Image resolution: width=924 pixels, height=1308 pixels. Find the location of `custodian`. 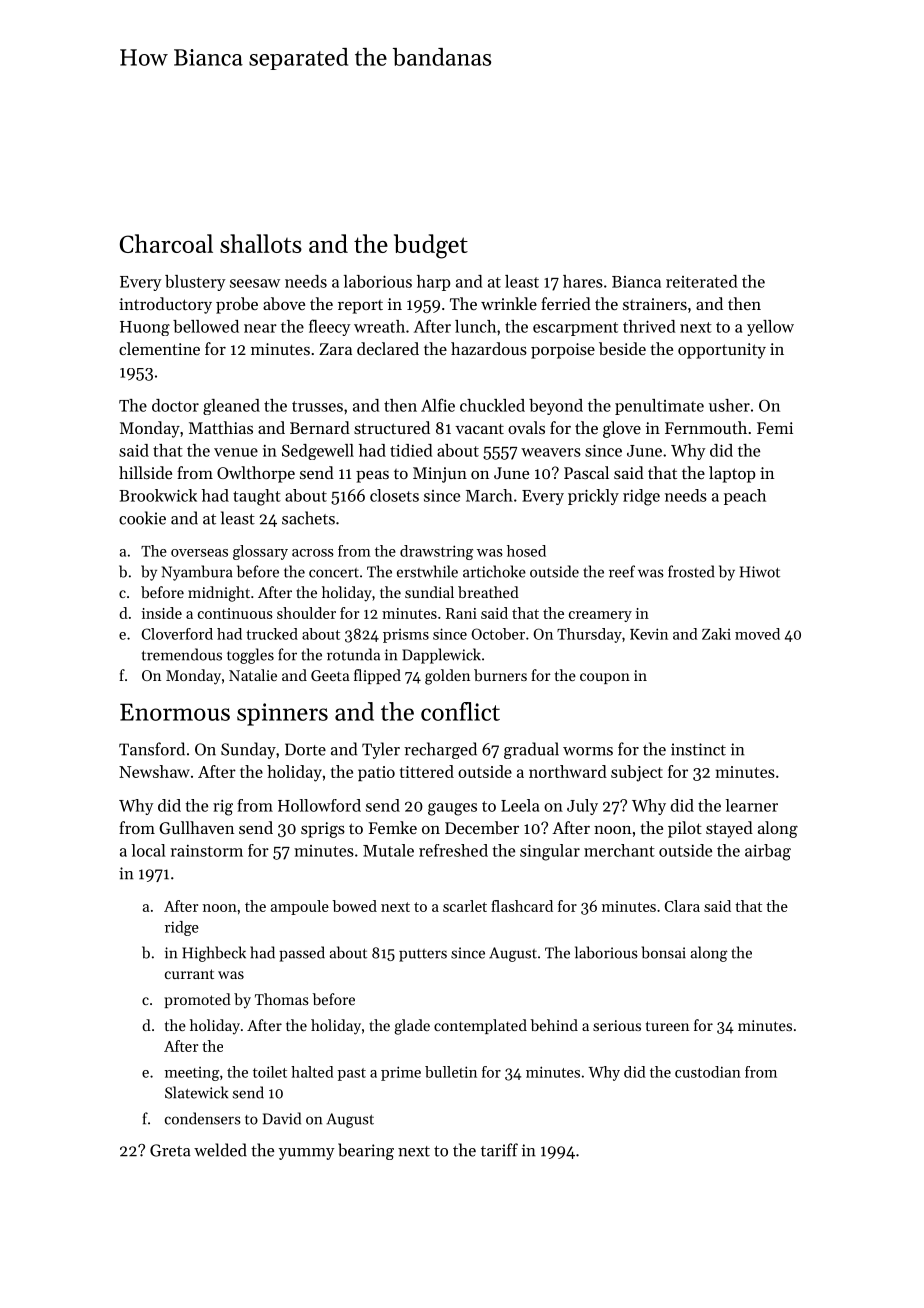

custodian is located at coordinates (708, 1072).
